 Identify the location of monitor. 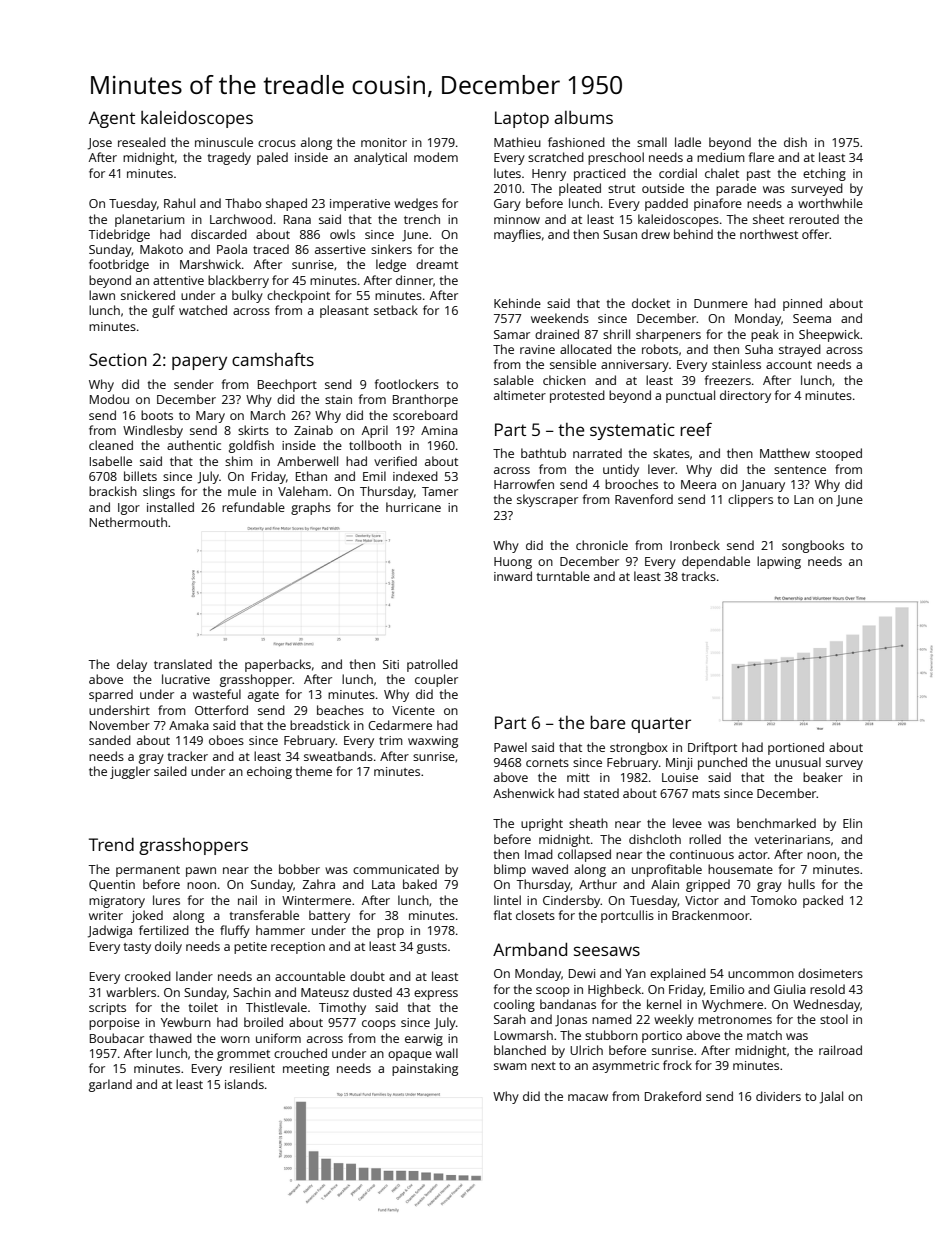
(384, 142).
